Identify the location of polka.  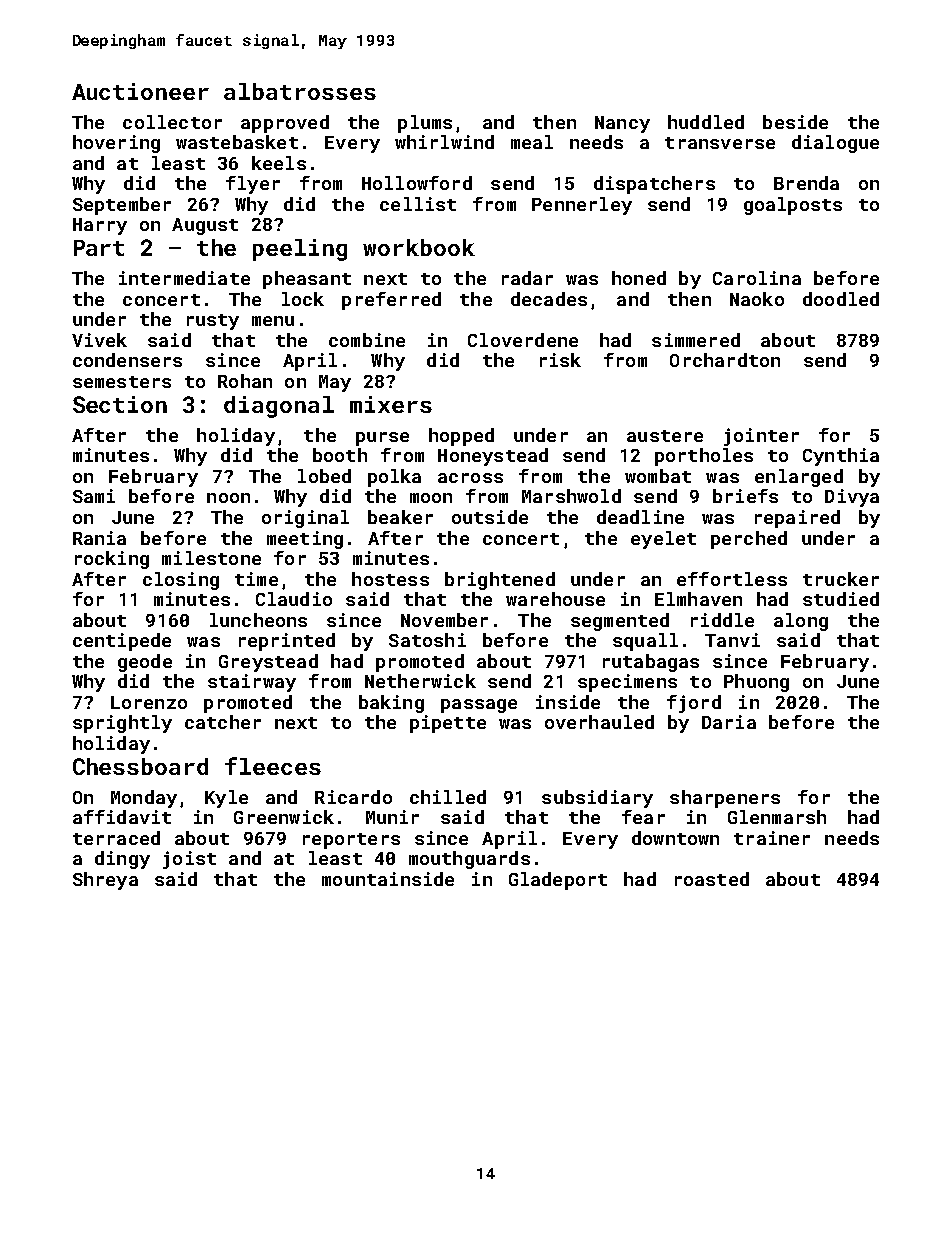
(394, 478).
